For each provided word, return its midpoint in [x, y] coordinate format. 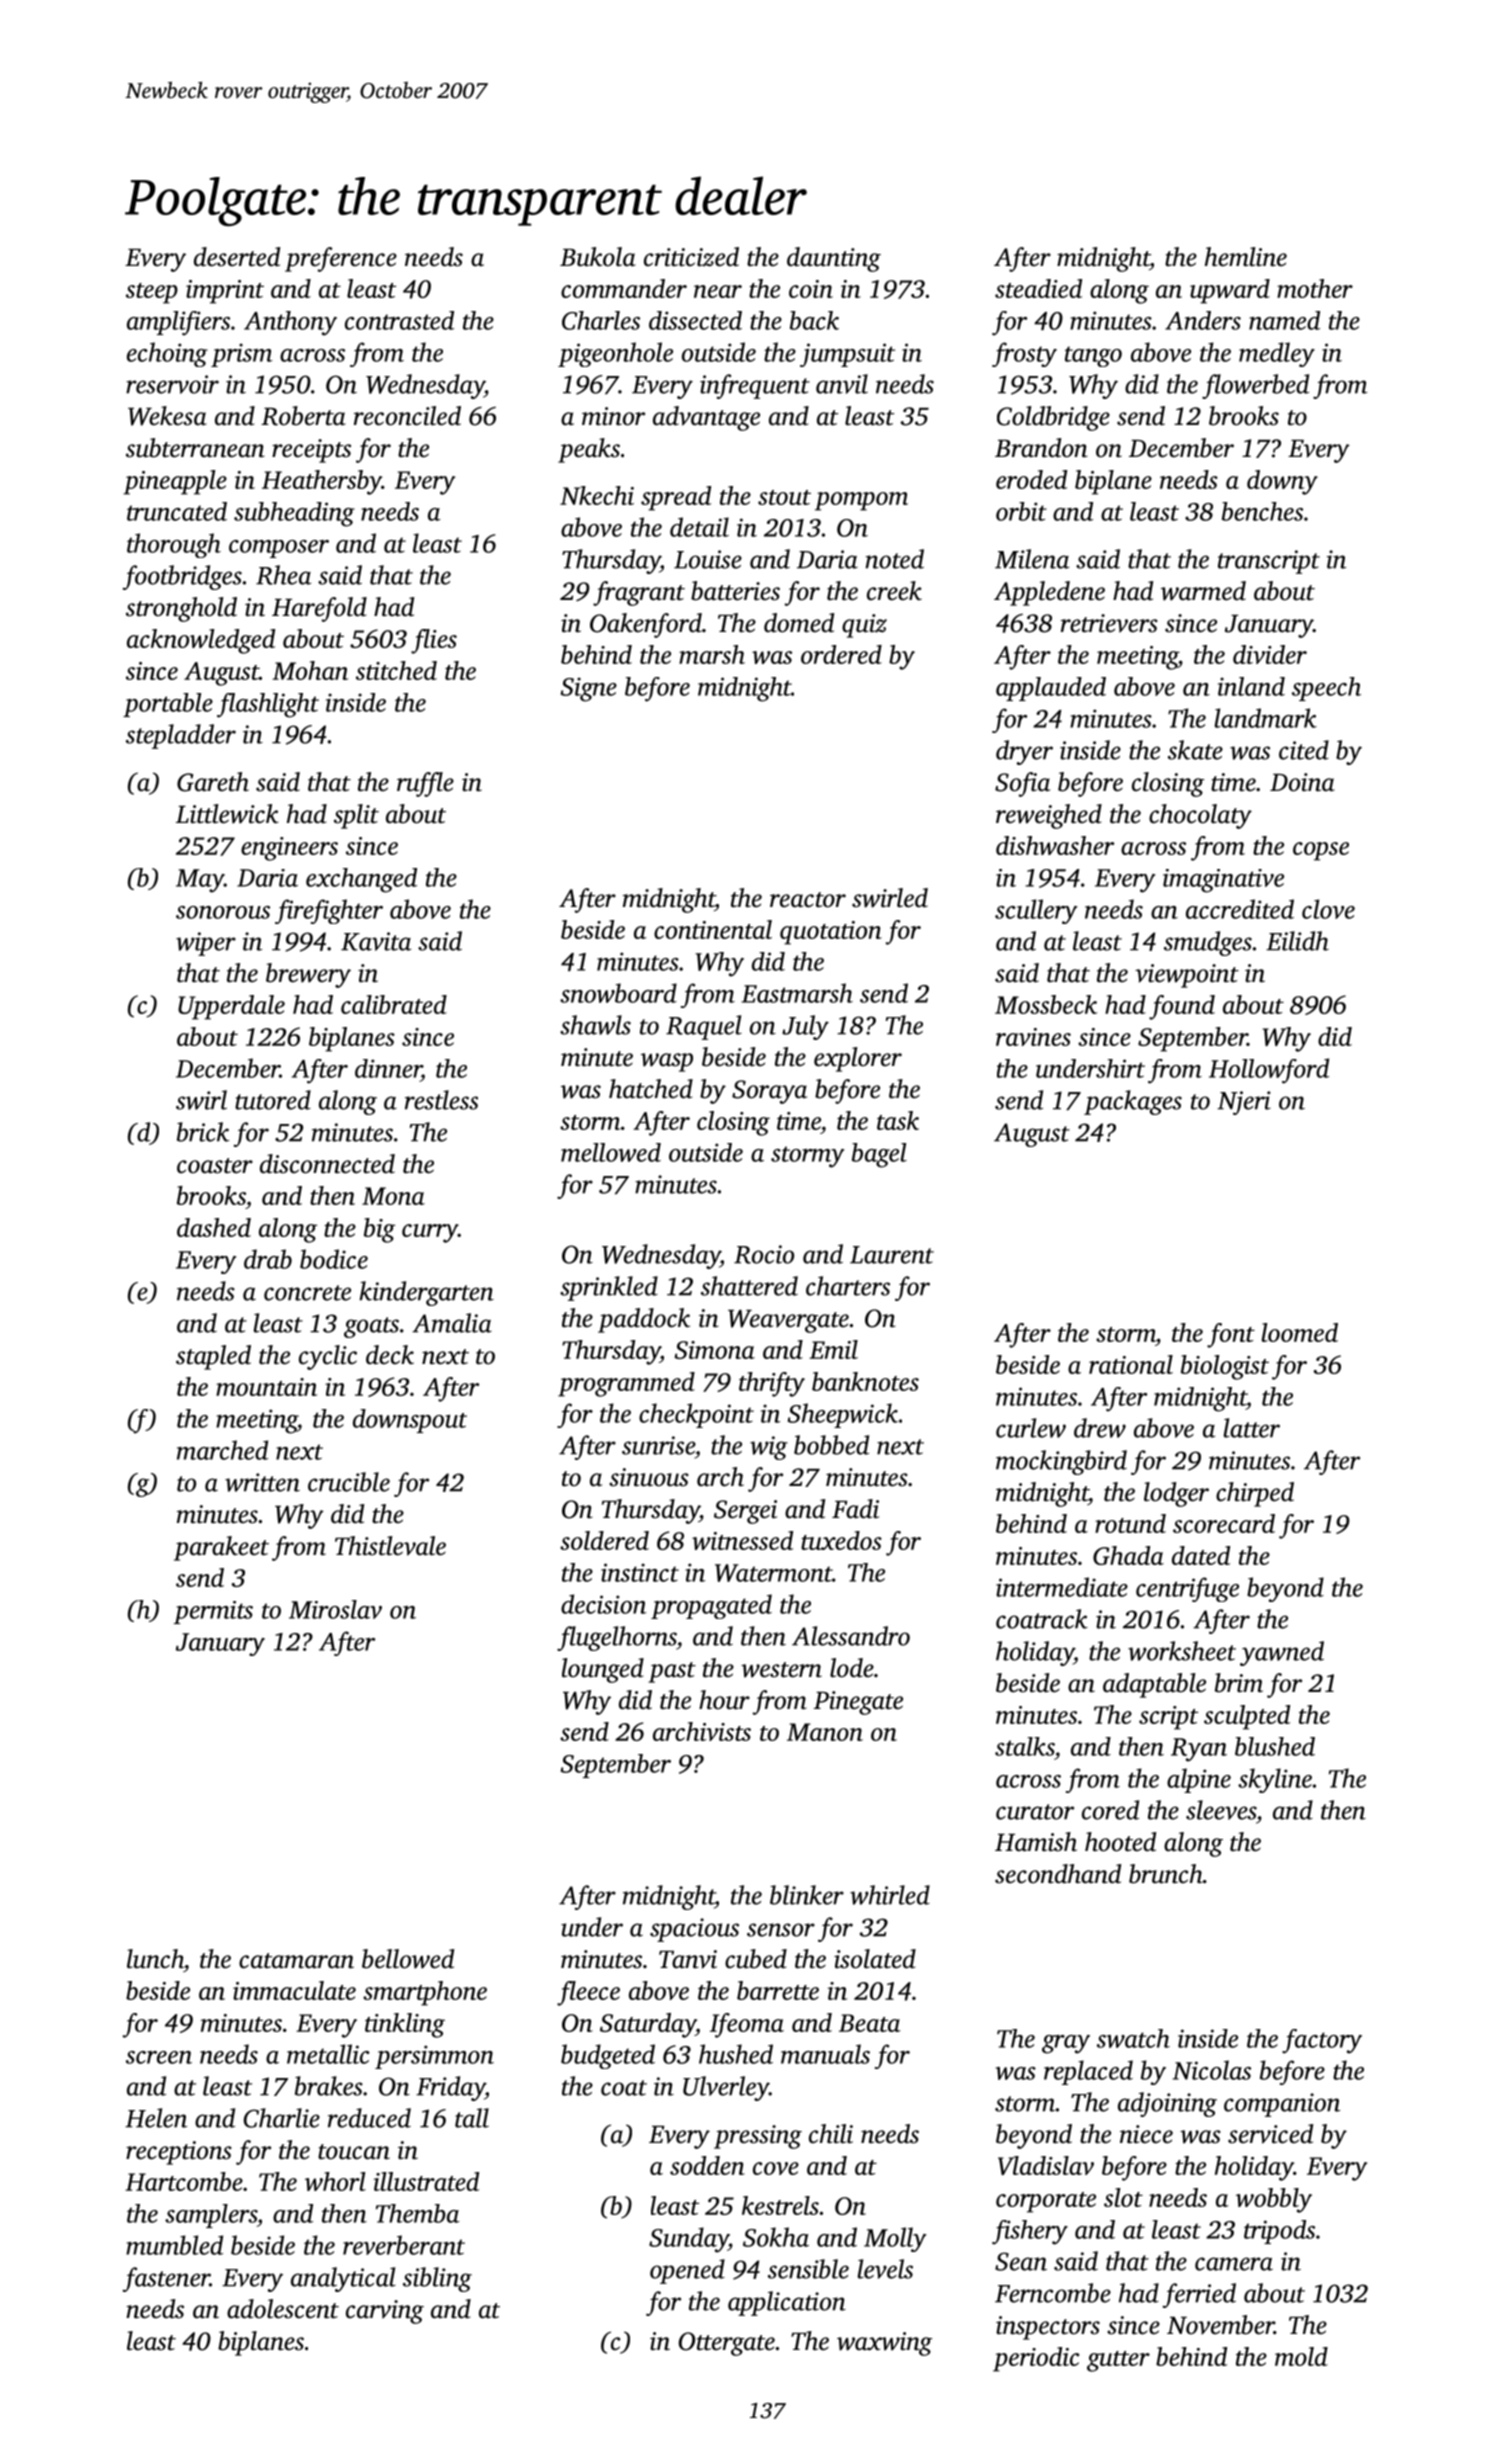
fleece [588, 1993]
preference [341, 259]
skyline [1275, 1780]
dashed [214, 1227]
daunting [834, 259]
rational [1131, 1364]
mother [1315, 288]
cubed [756, 1959]
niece [1146, 2134]
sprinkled [609, 1288]
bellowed [408, 1959]
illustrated [426, 2181]
